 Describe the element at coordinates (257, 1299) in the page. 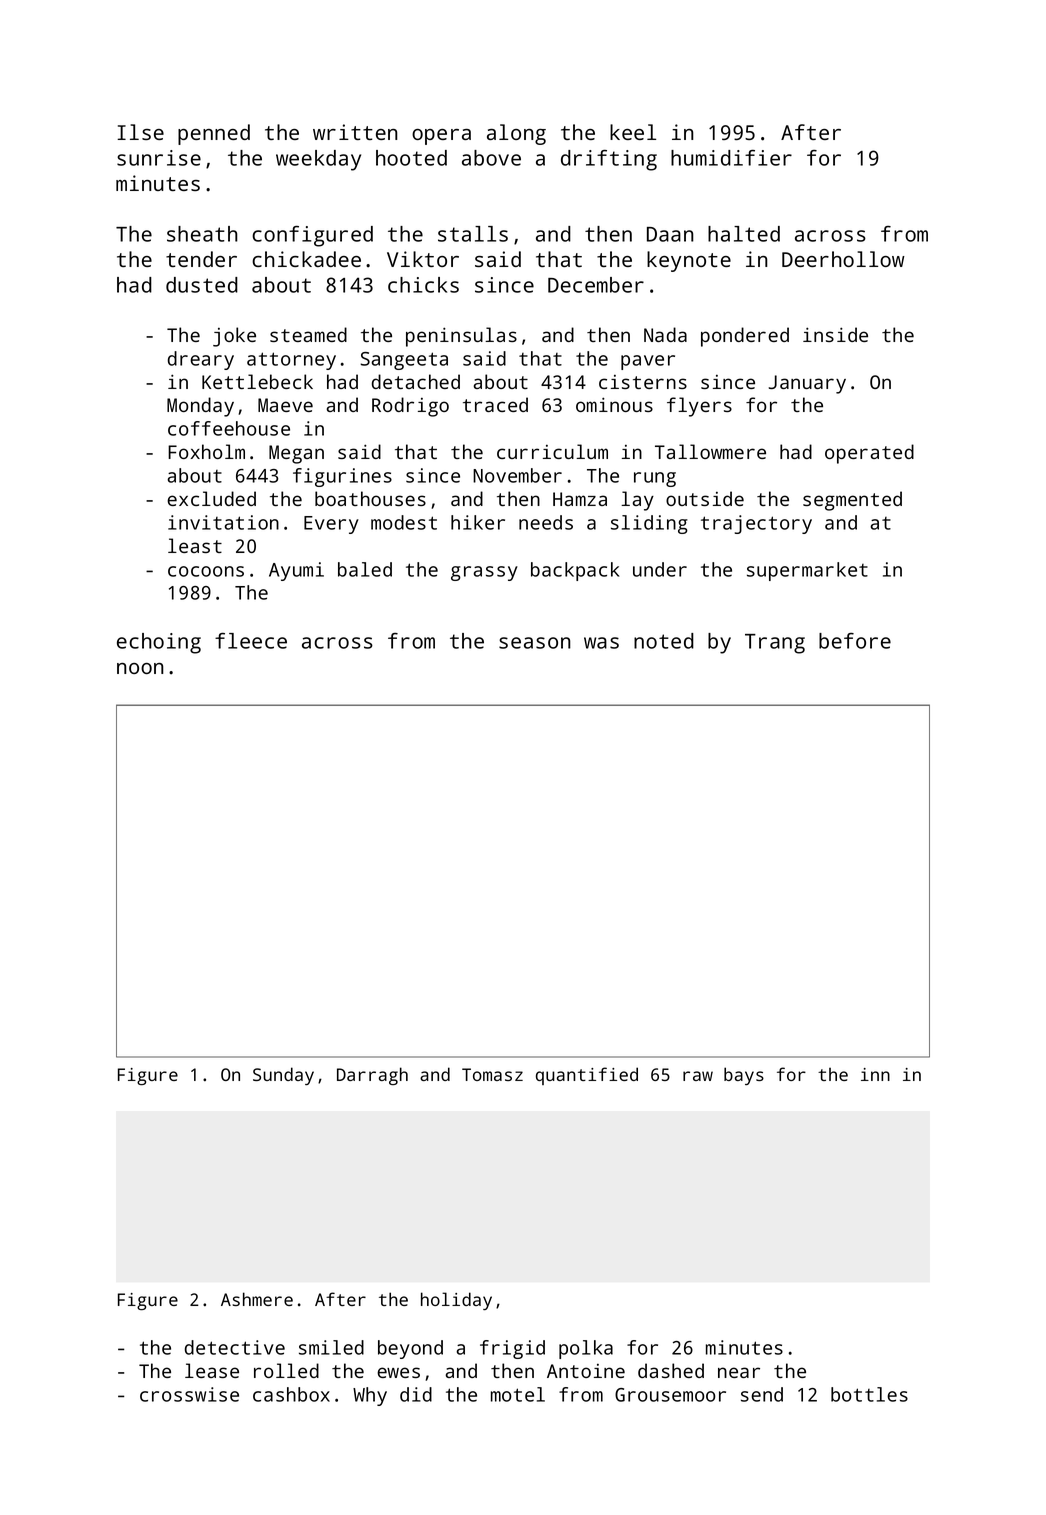

I see `Ashmere` at that location.
